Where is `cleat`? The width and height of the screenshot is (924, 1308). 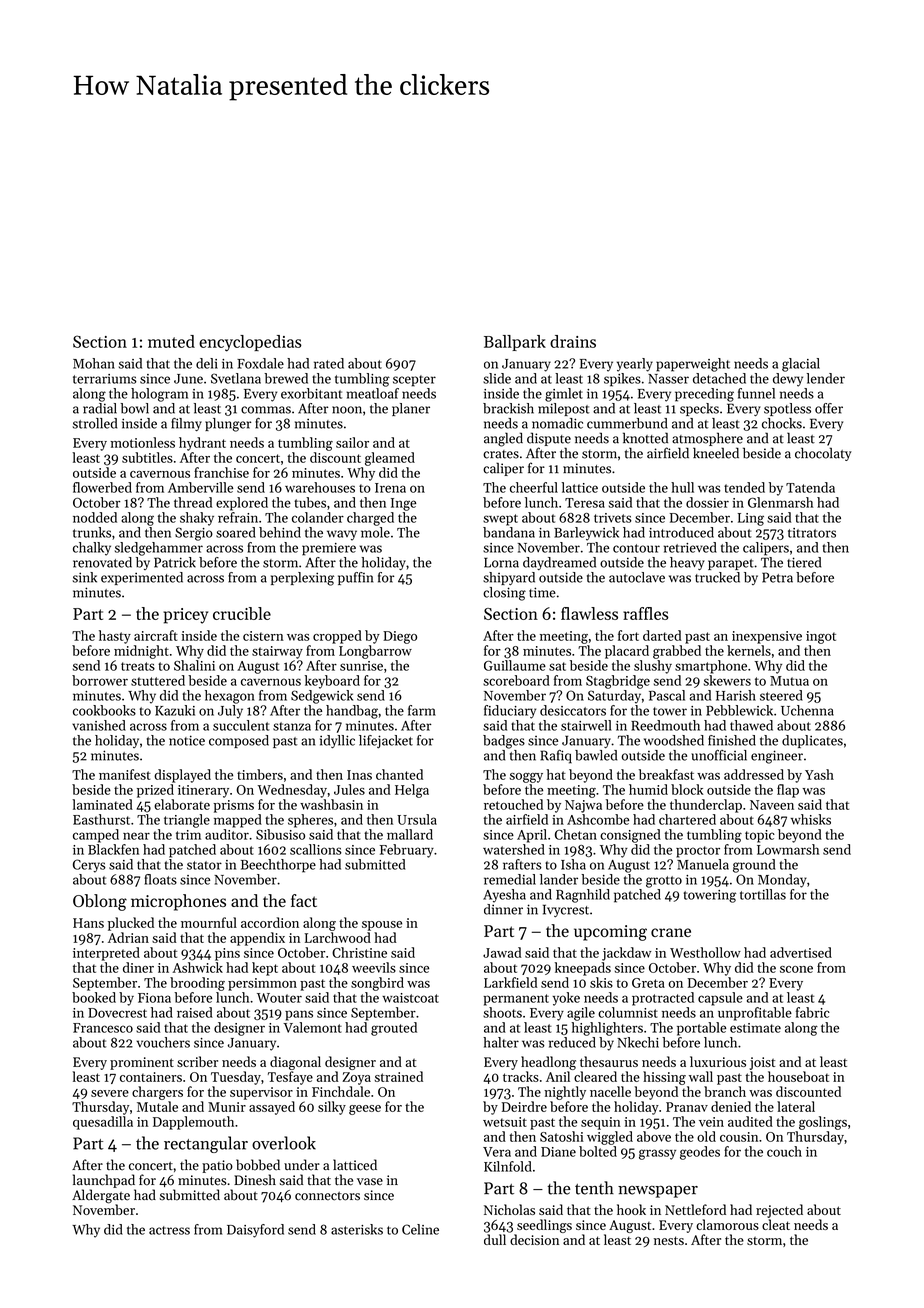
cleat is located at coordinates (776, 1224).
